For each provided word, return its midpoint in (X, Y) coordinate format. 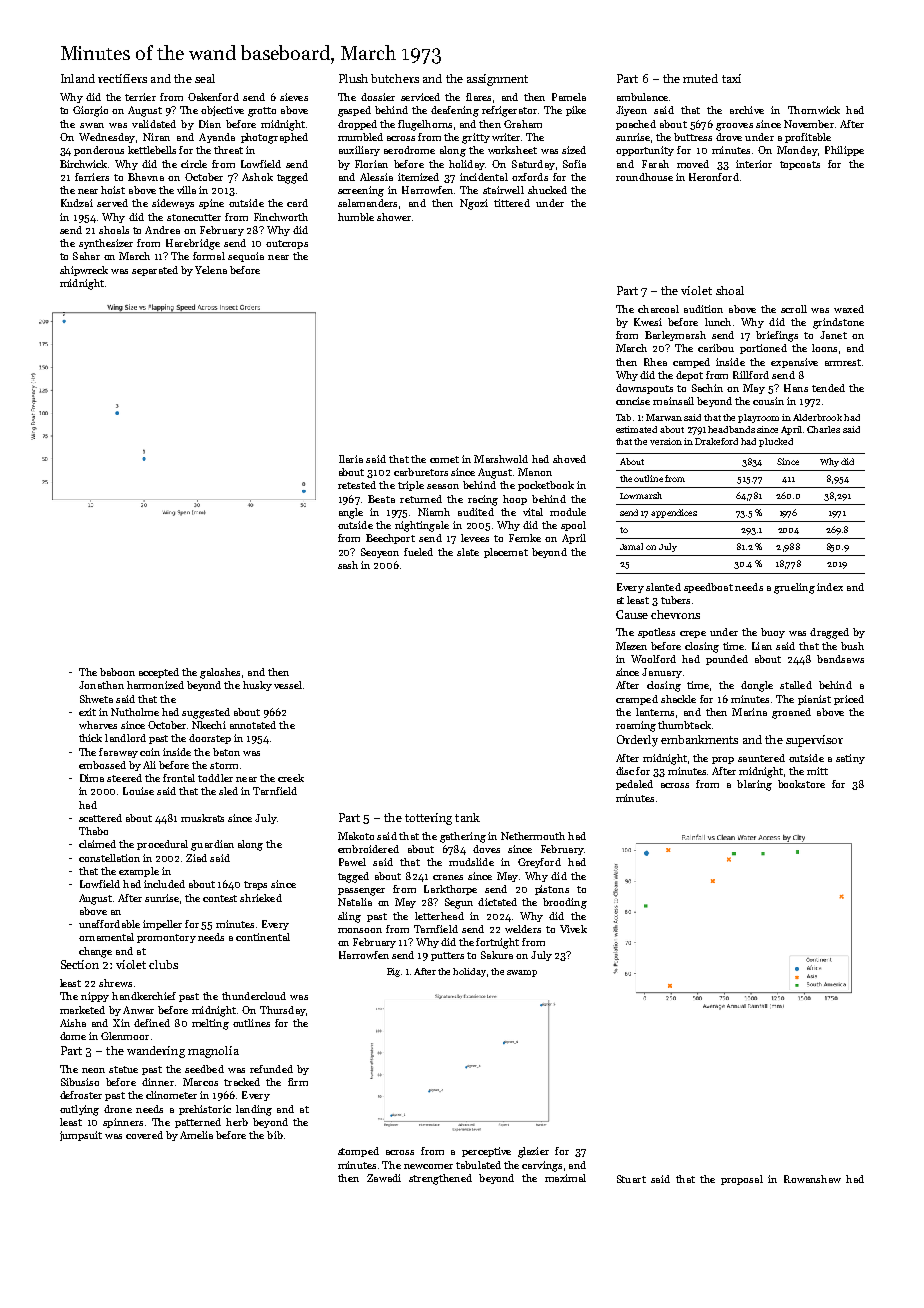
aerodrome (409, 150)
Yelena (211, 270)
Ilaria (351, 459)
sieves (294, 97)
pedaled (634, 785)
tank (467, 817)
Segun (459, 903)
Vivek (573, 929)
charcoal (658, 309)
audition (703, 309)
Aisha (73, 1023)
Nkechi (209, 725)
